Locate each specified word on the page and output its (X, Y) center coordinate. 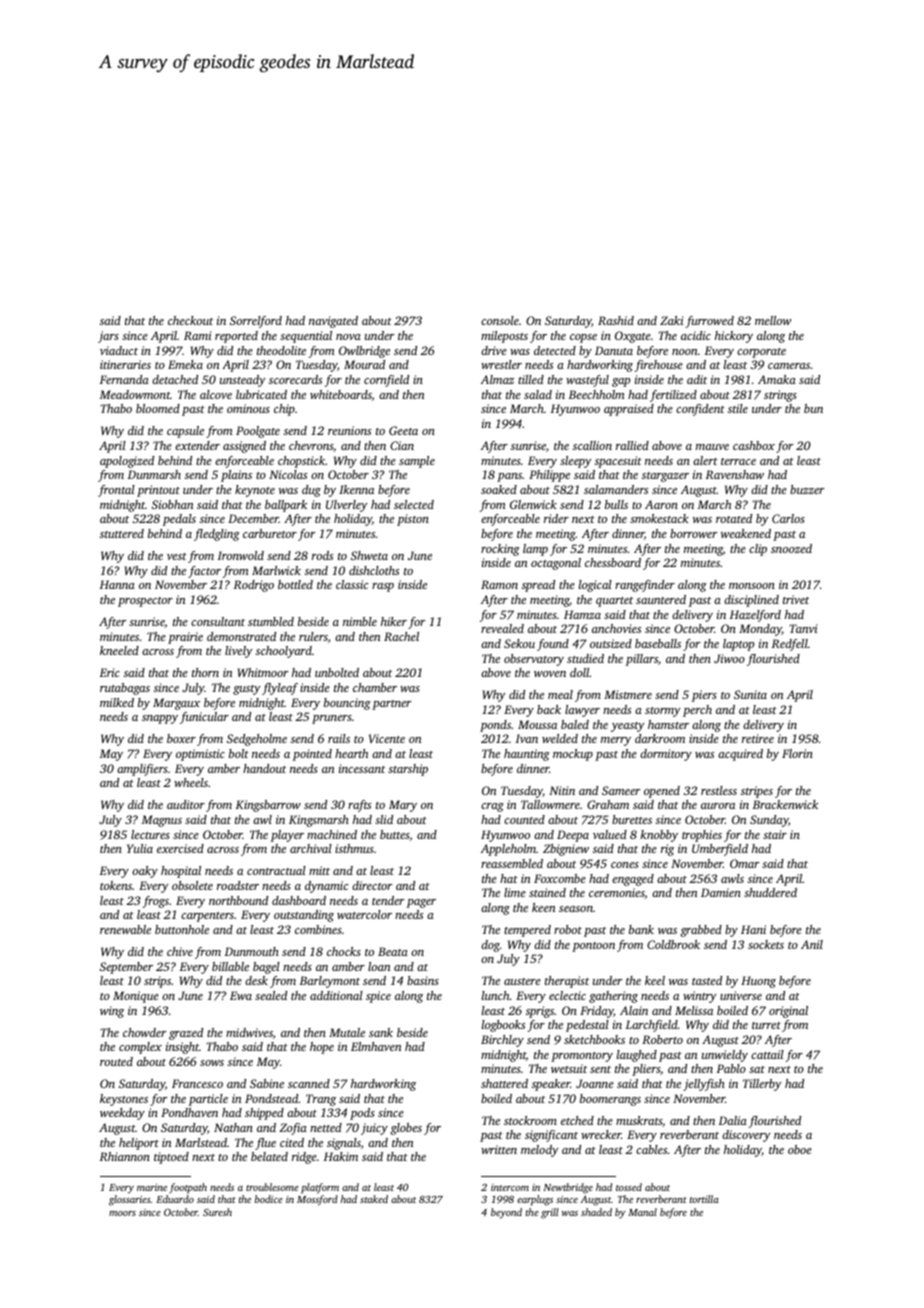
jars (108, 337)
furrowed (710, 322)
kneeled (119, 650)
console (500, 320)
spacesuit (618, 462)
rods (322, 555)
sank (381, 1032)
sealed (271, 995)
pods (362, 1114)
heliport (139, 1144)
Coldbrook (673, 944)
